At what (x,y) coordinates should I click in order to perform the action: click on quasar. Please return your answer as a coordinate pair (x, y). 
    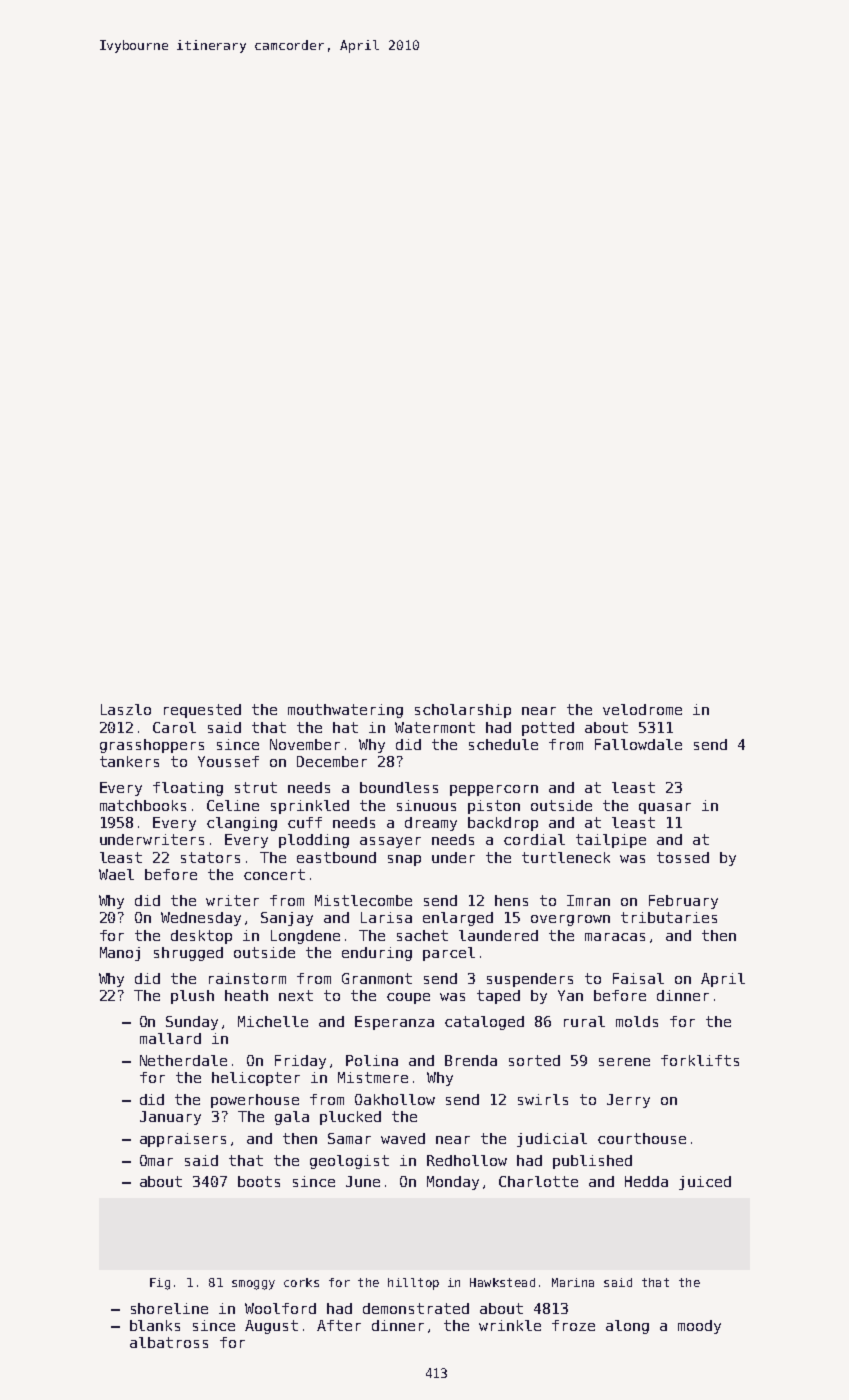
    Looking at the image, I should click on (665, 808).
